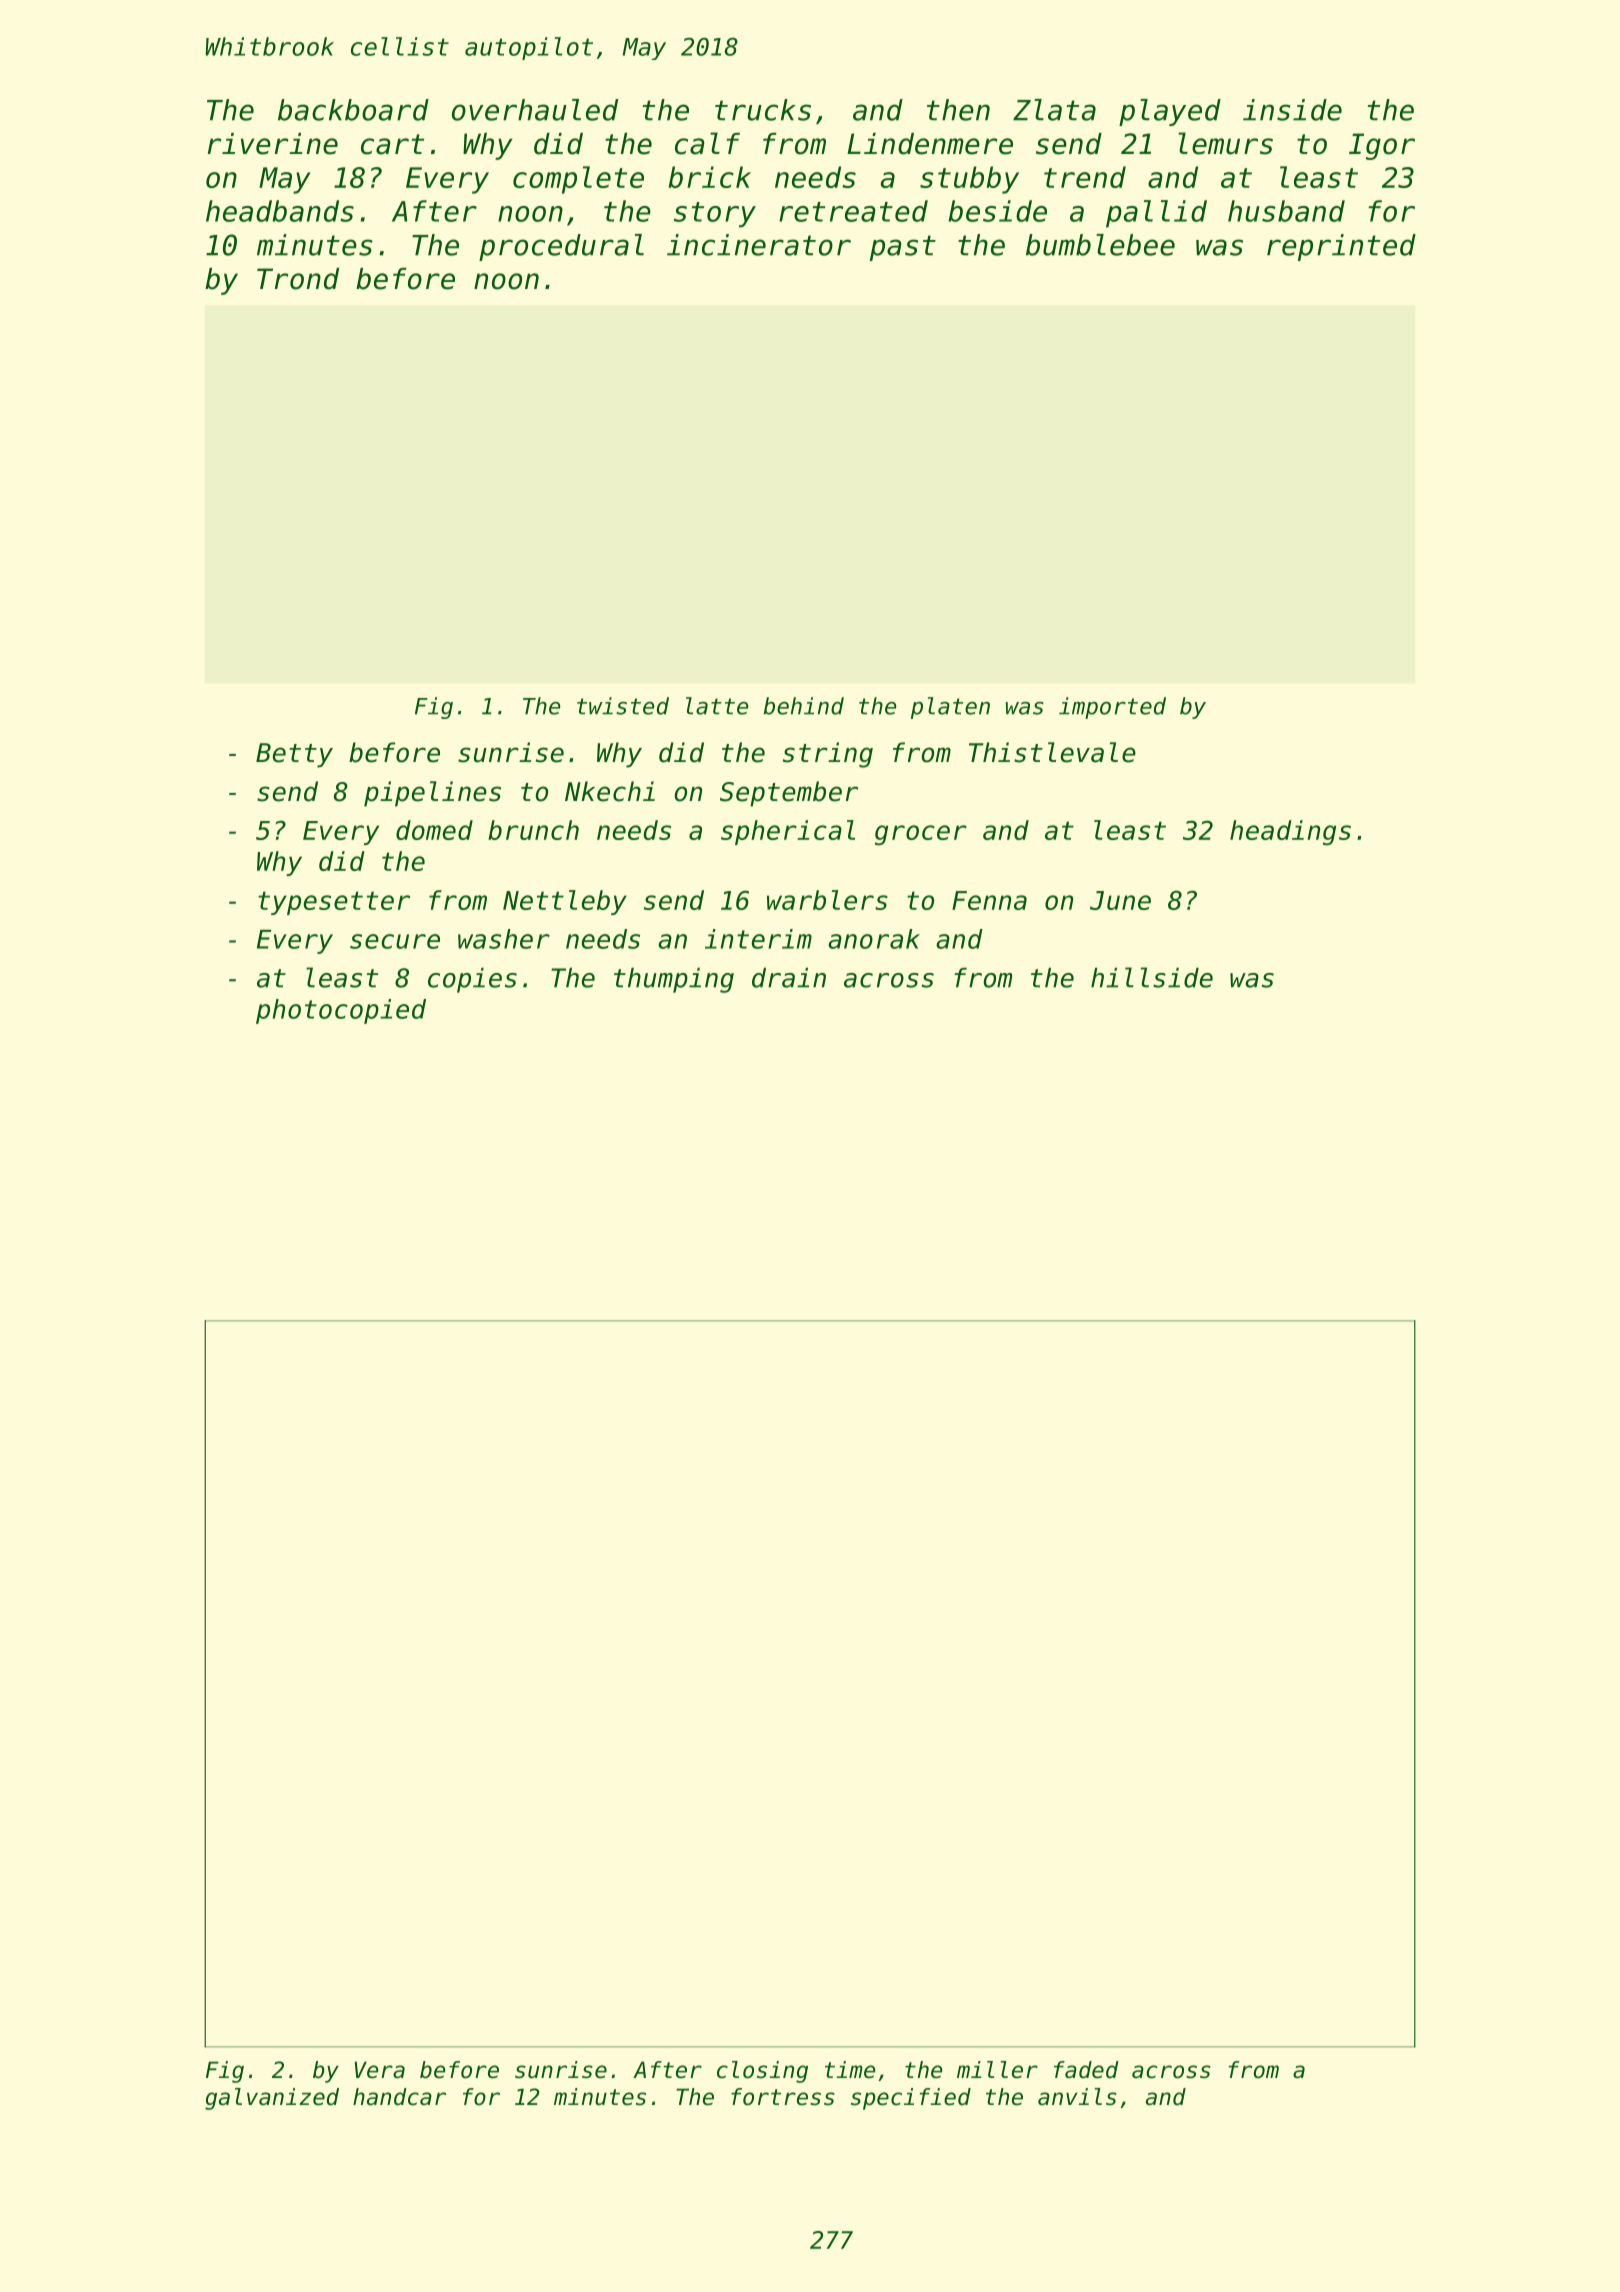 The image size is (1620, 2292). I want to click on thumping, so click(674, 980).
